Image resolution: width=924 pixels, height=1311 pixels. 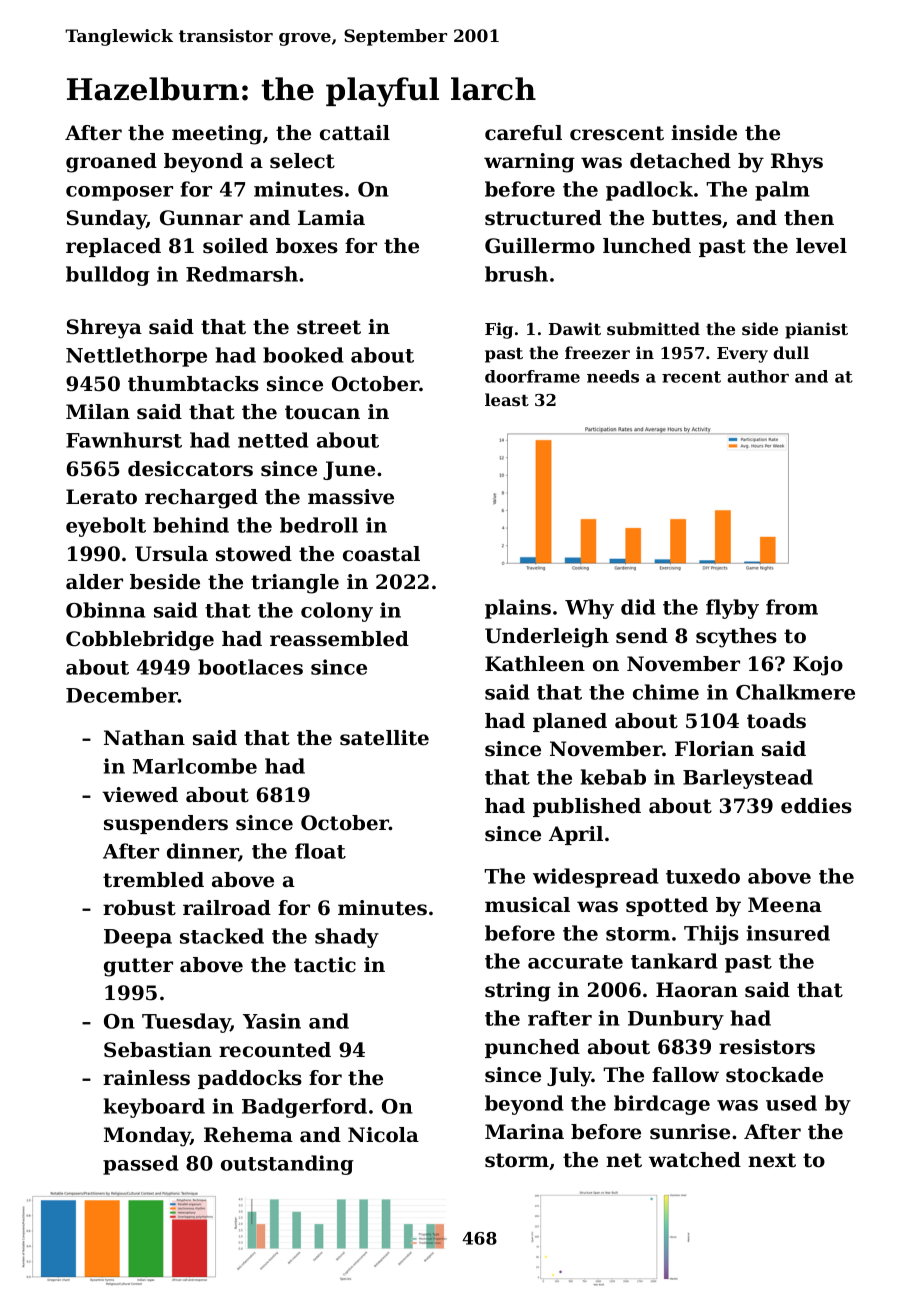 I want to click on groaned, so click(x=111, y=163).
